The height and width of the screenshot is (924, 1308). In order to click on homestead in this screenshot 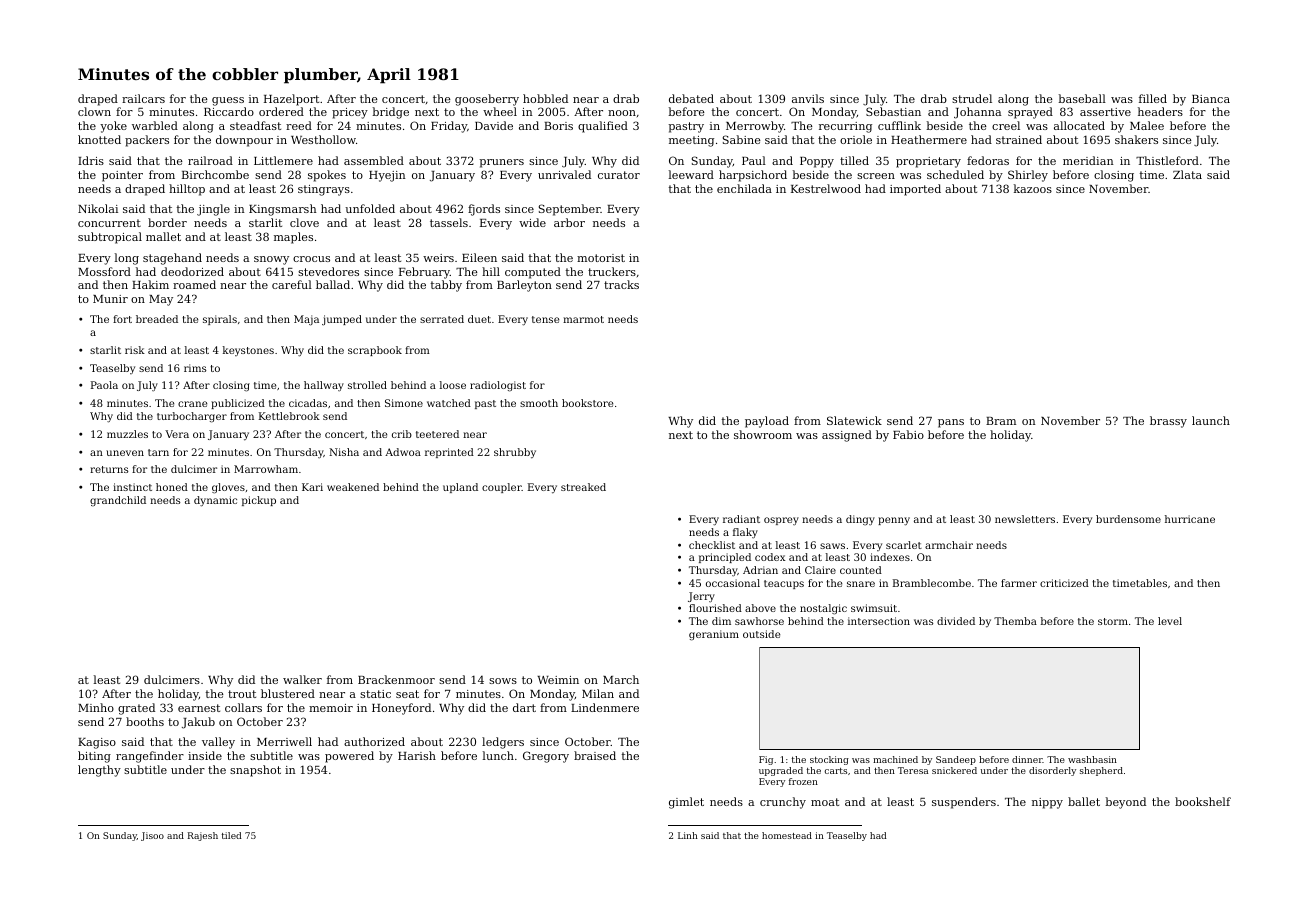, I will do `click(787, 835)`.
